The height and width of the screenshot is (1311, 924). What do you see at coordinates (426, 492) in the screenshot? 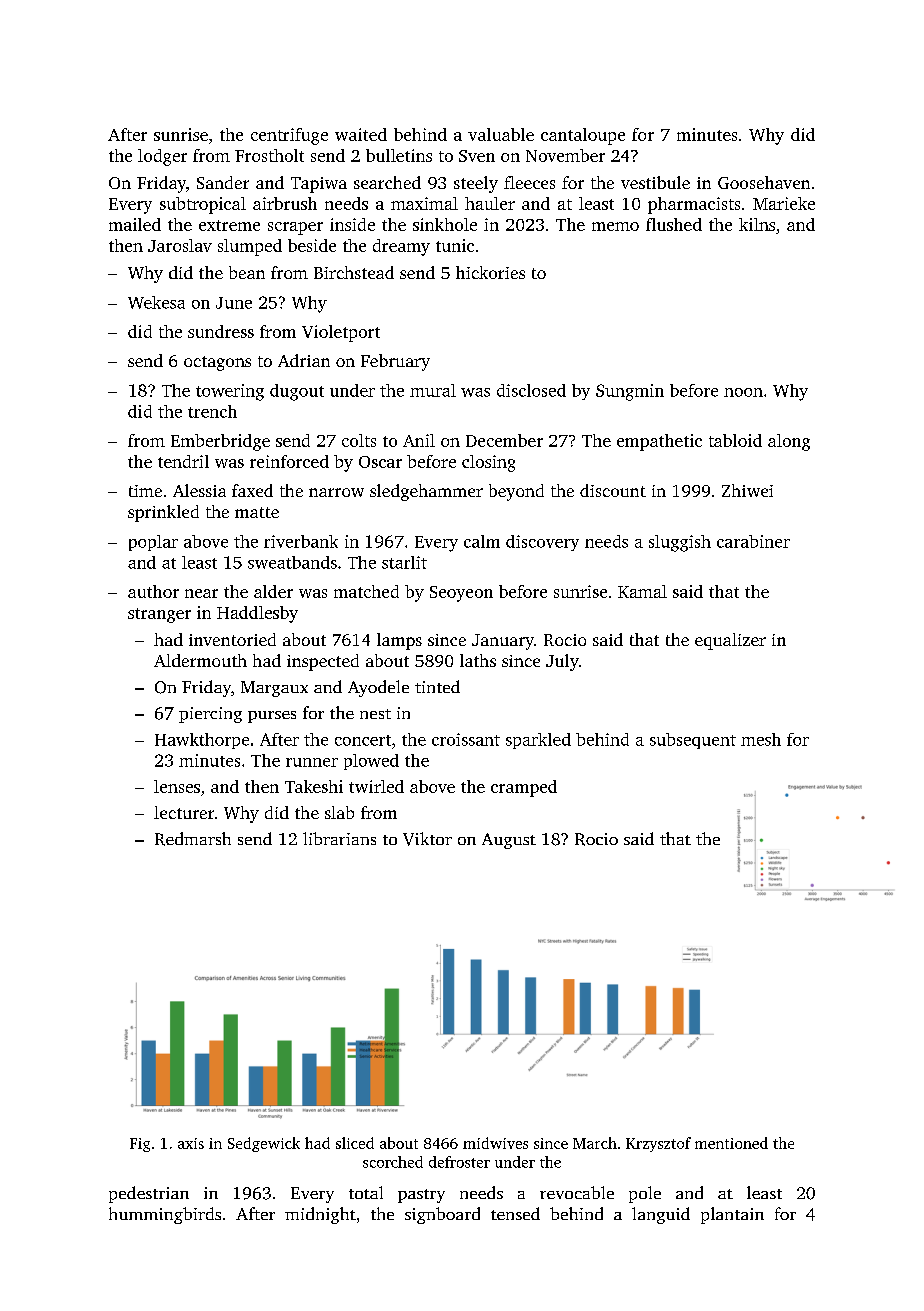
I see `sledgehammer` at bounding box center [426, 492].
